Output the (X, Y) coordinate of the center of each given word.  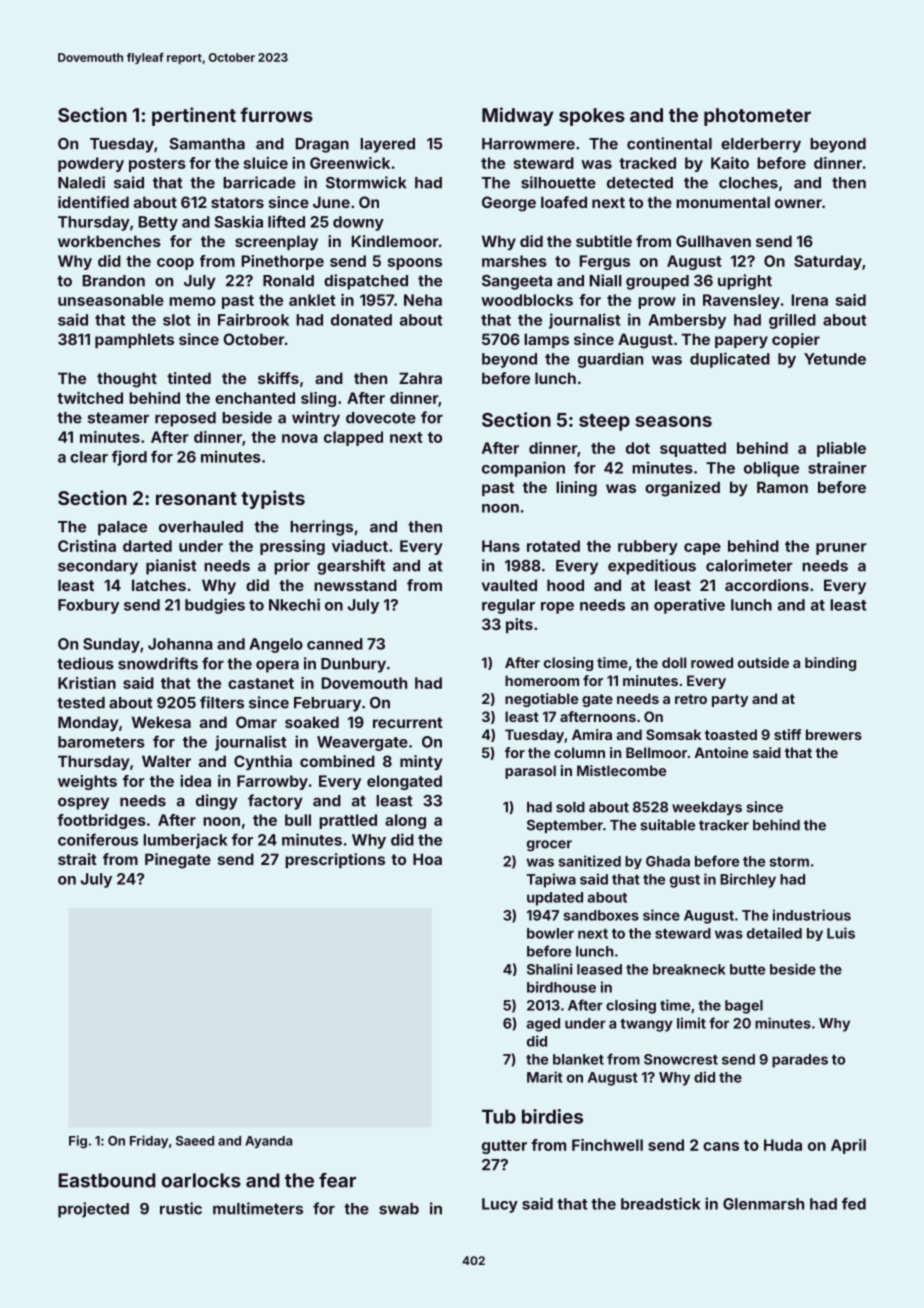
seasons (673, 421)
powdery (91, 164)
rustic (181, 1208)
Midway (518, 116)
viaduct (360, 546)
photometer (757, 117)
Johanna (180, 644)
